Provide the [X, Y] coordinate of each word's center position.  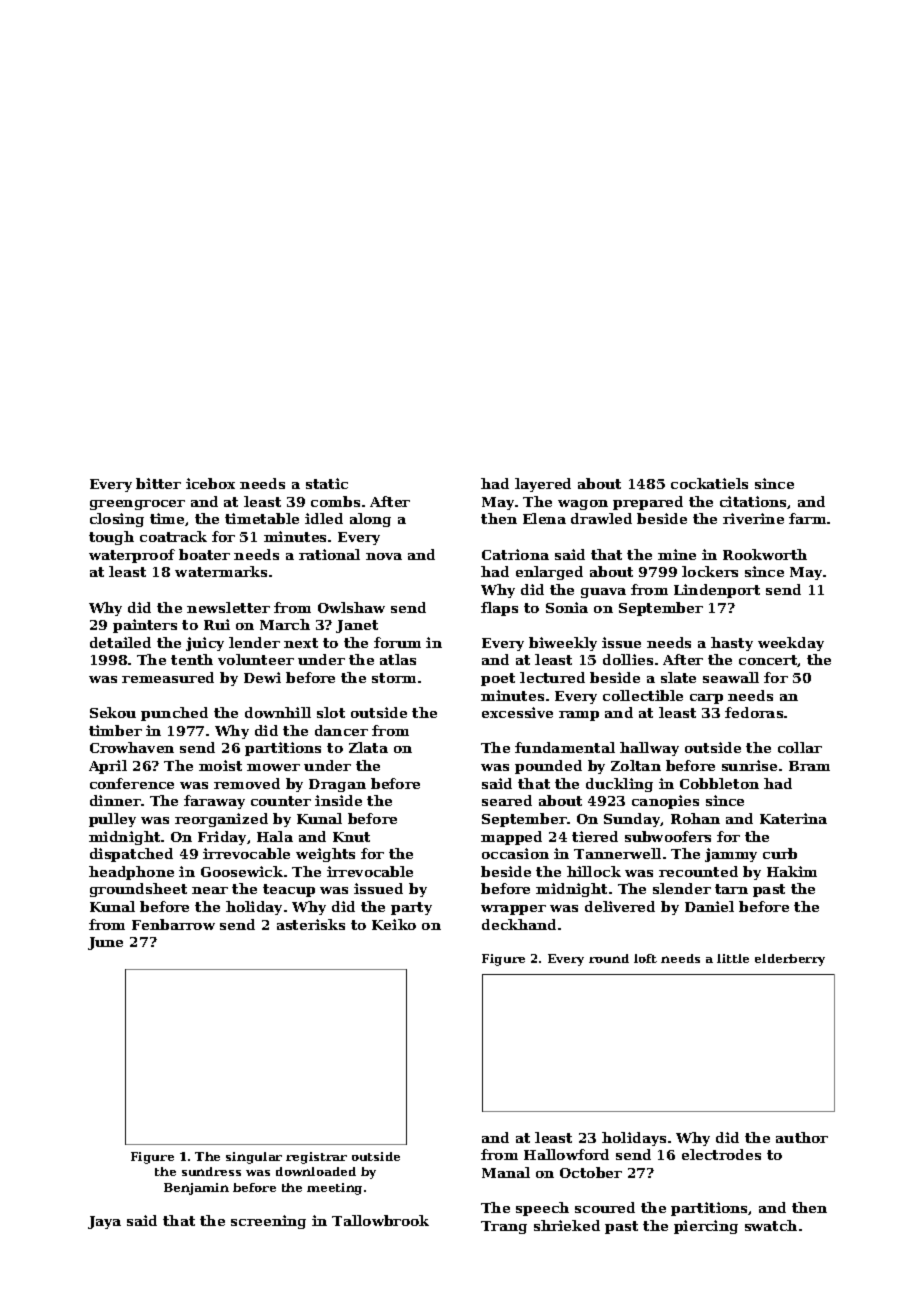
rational [329, 554]
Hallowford [566, 1154]
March [285, 624]
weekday [791, 644]
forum [397, 642]
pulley [112, 820]
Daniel [709, 906]
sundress [211, 1171]
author [802, 1137]
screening [268, 1222]
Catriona [515, 554]
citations [753, 501]
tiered [595, 836]
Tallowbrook [380, 1220]
